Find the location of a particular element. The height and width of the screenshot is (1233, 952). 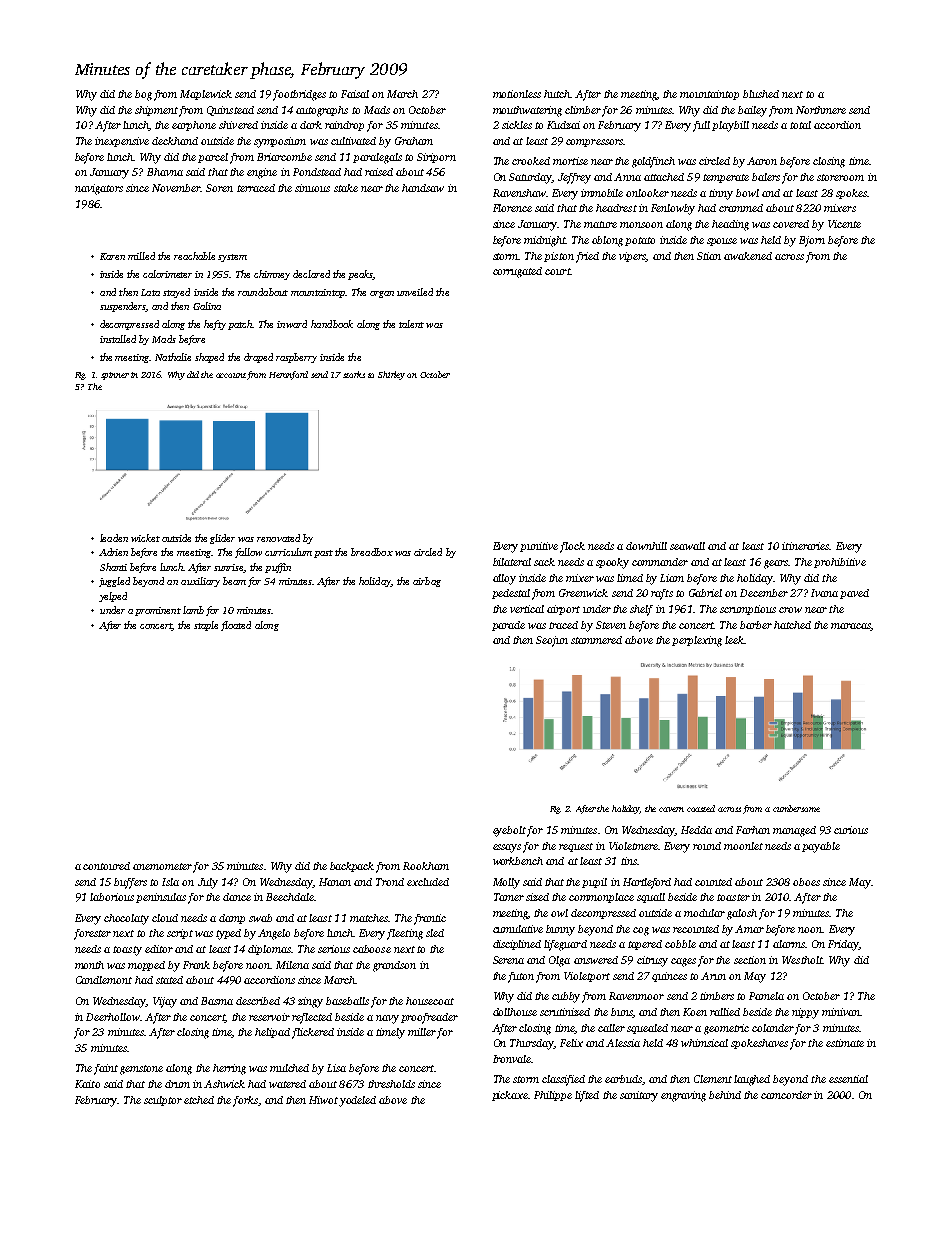

motionless is located at coordinates (517, 94).
